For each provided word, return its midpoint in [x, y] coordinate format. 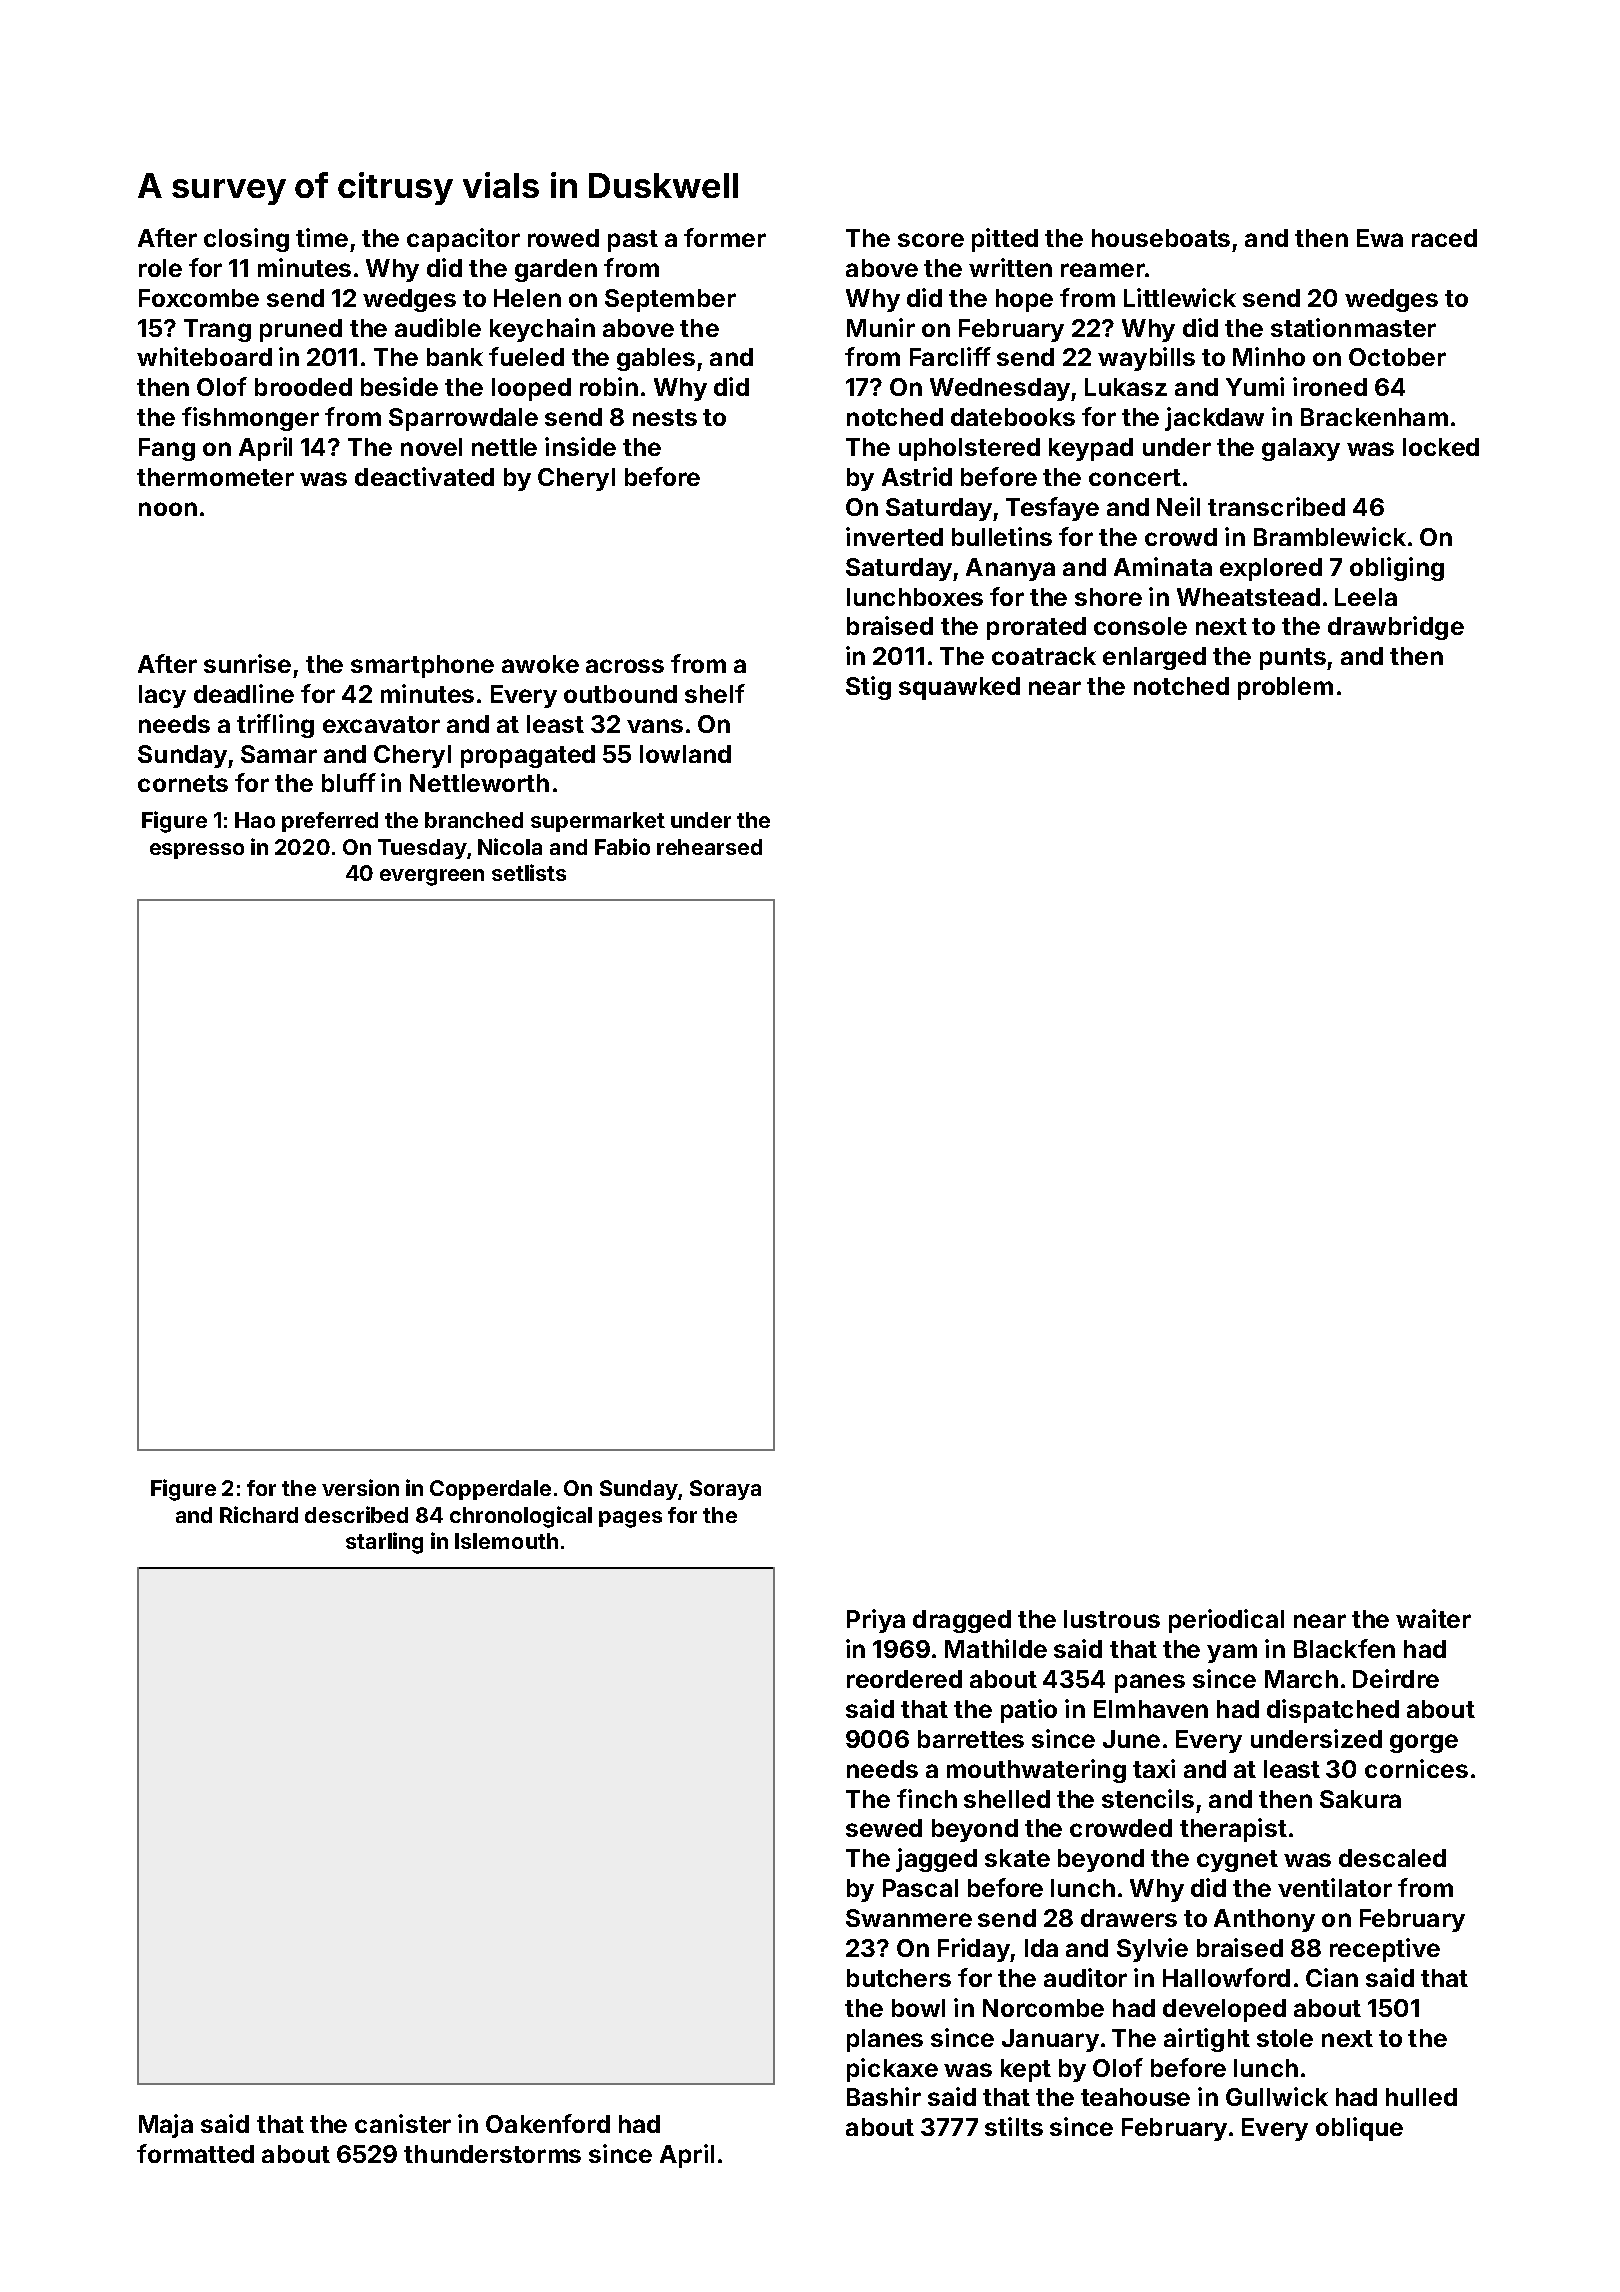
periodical [1226, 1621]
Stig [868, 688]
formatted [195, 2153]
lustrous [1112, 1619]
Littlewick [1180, 297]
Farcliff [950, 356]
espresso [197, 851]
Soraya [725, 1490]
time [322, 237]
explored [1271, 569]
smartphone [422, 666]
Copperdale [490, 1490]
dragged [962, 1621]
